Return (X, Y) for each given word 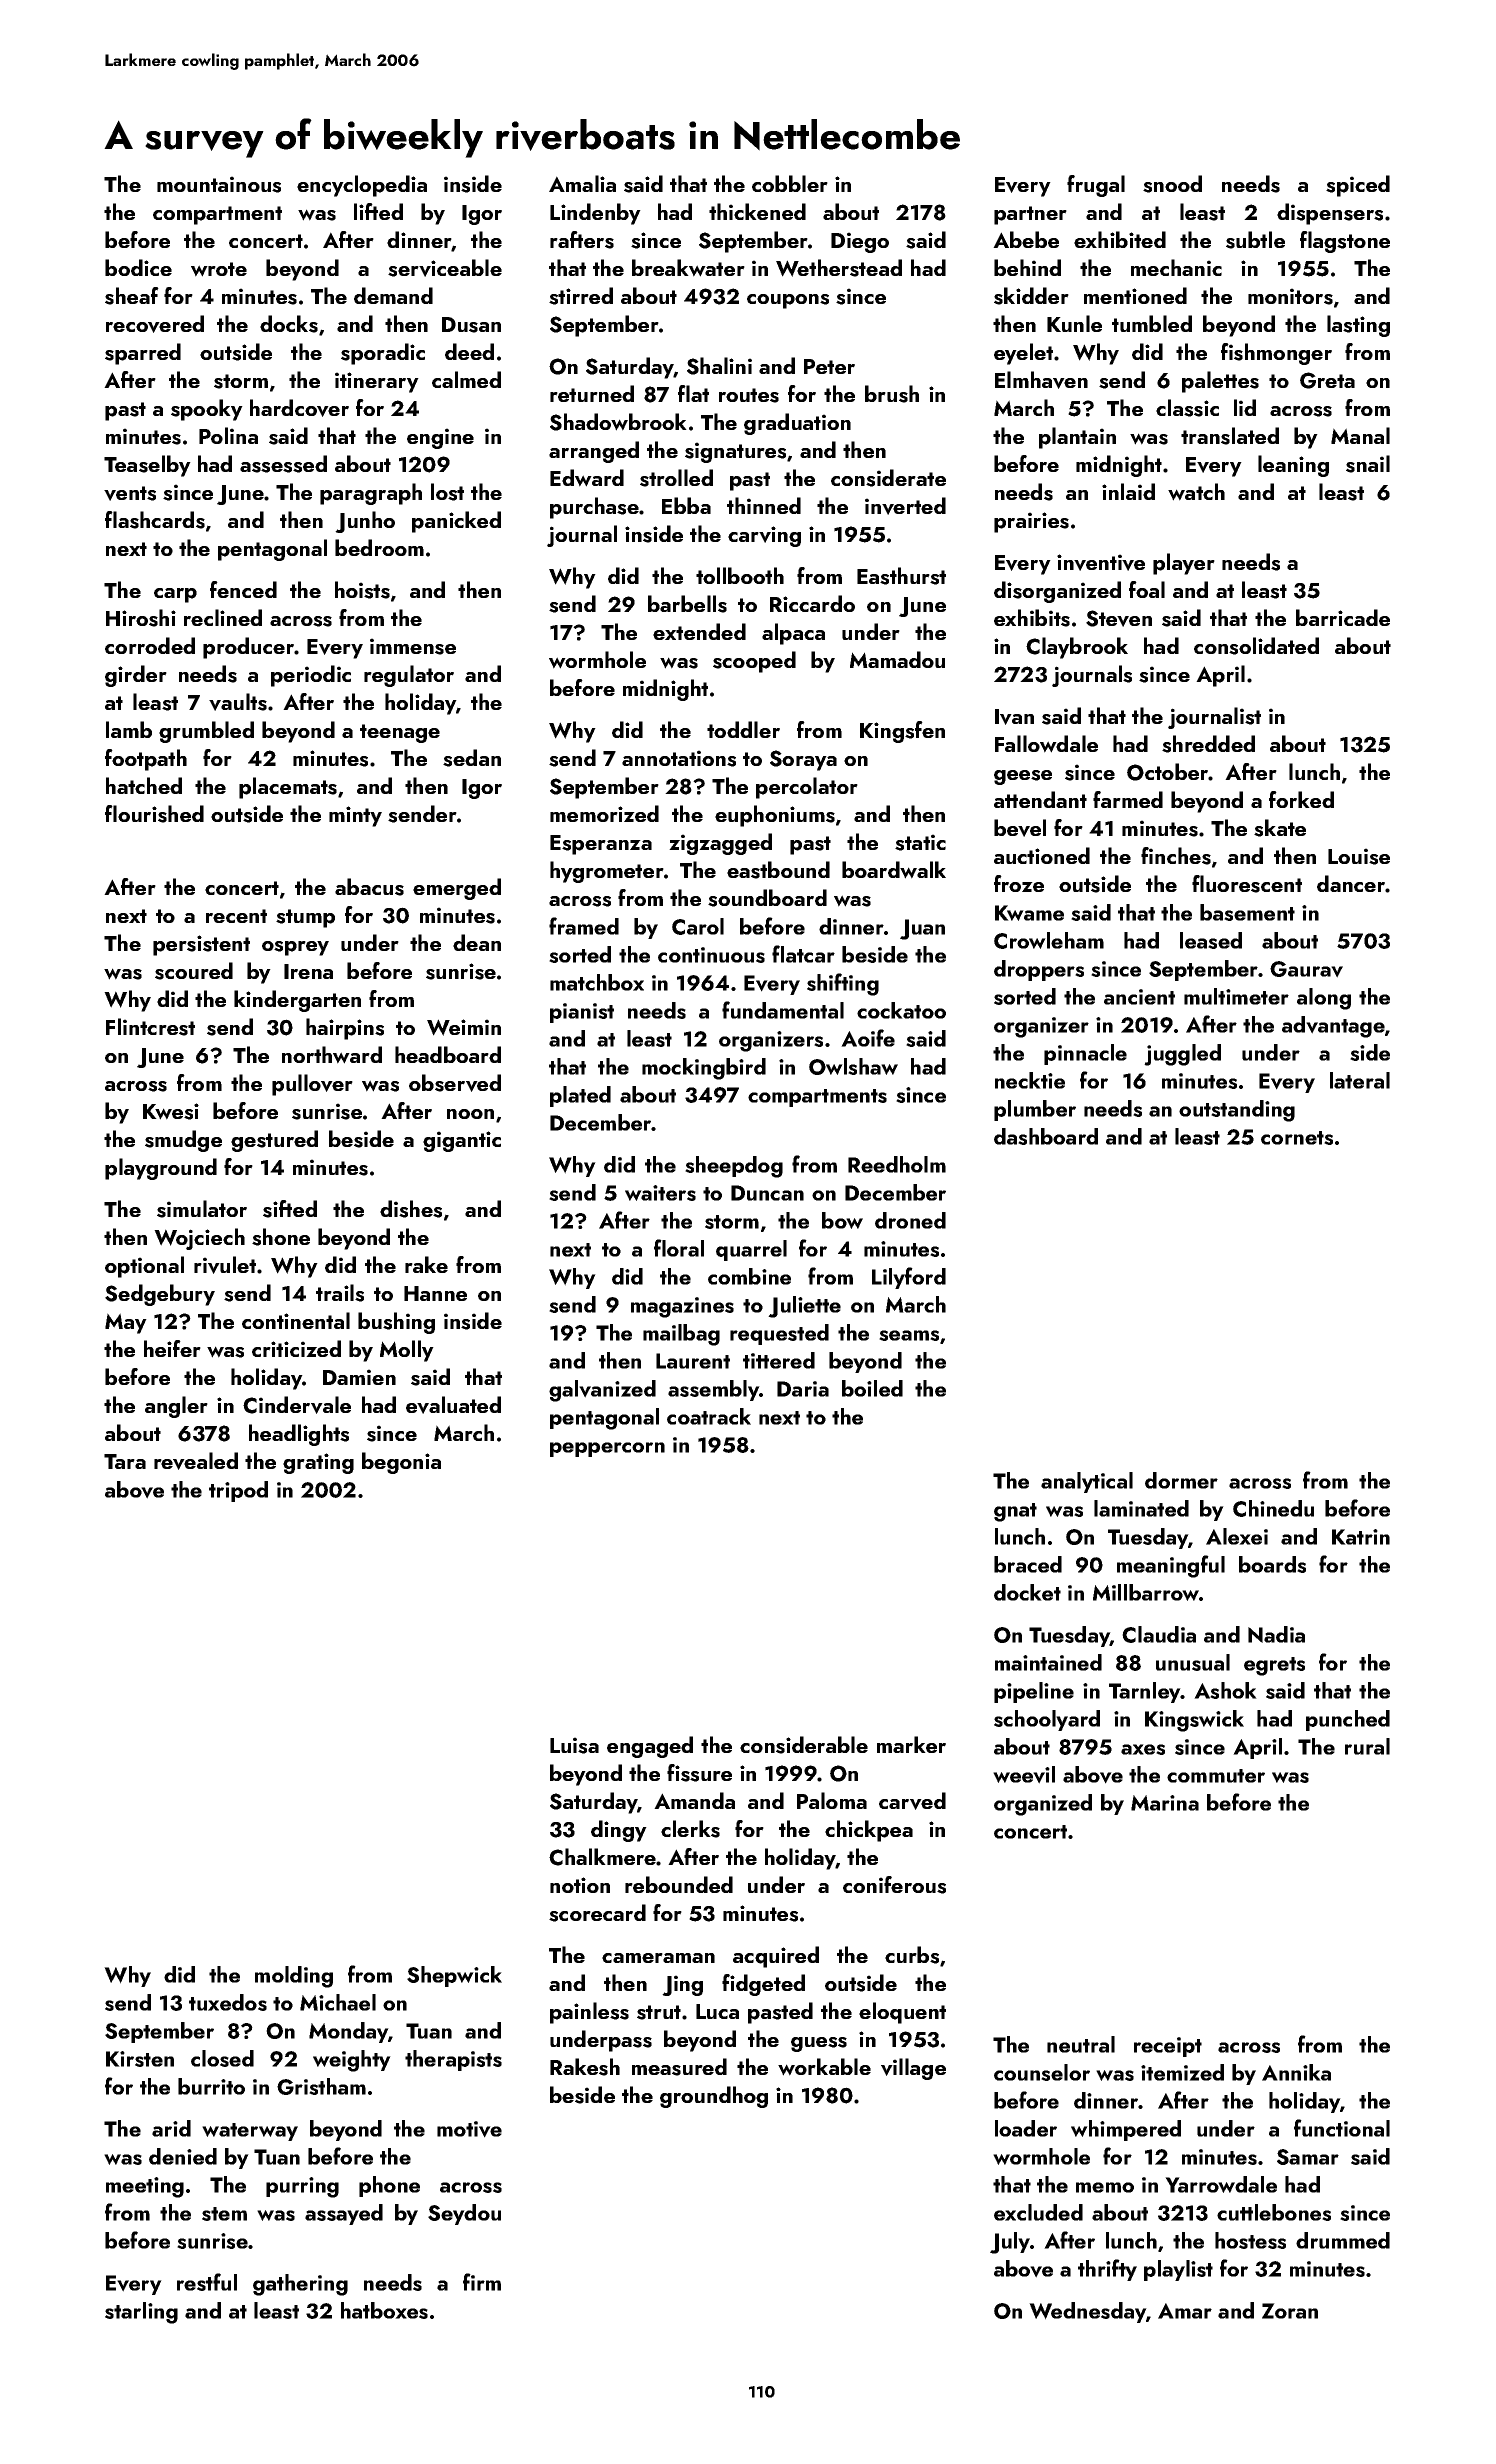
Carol (698, 926)
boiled (872, 1388)
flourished (154, 814)
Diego (860, 242)
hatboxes (384, 2310)
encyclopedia (362, 186)
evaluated (453, 1405)
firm (482, 2282)
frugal (1096, 186)
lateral (1360, 1080)
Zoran (1290, 2311)
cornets (1297, 1138)
